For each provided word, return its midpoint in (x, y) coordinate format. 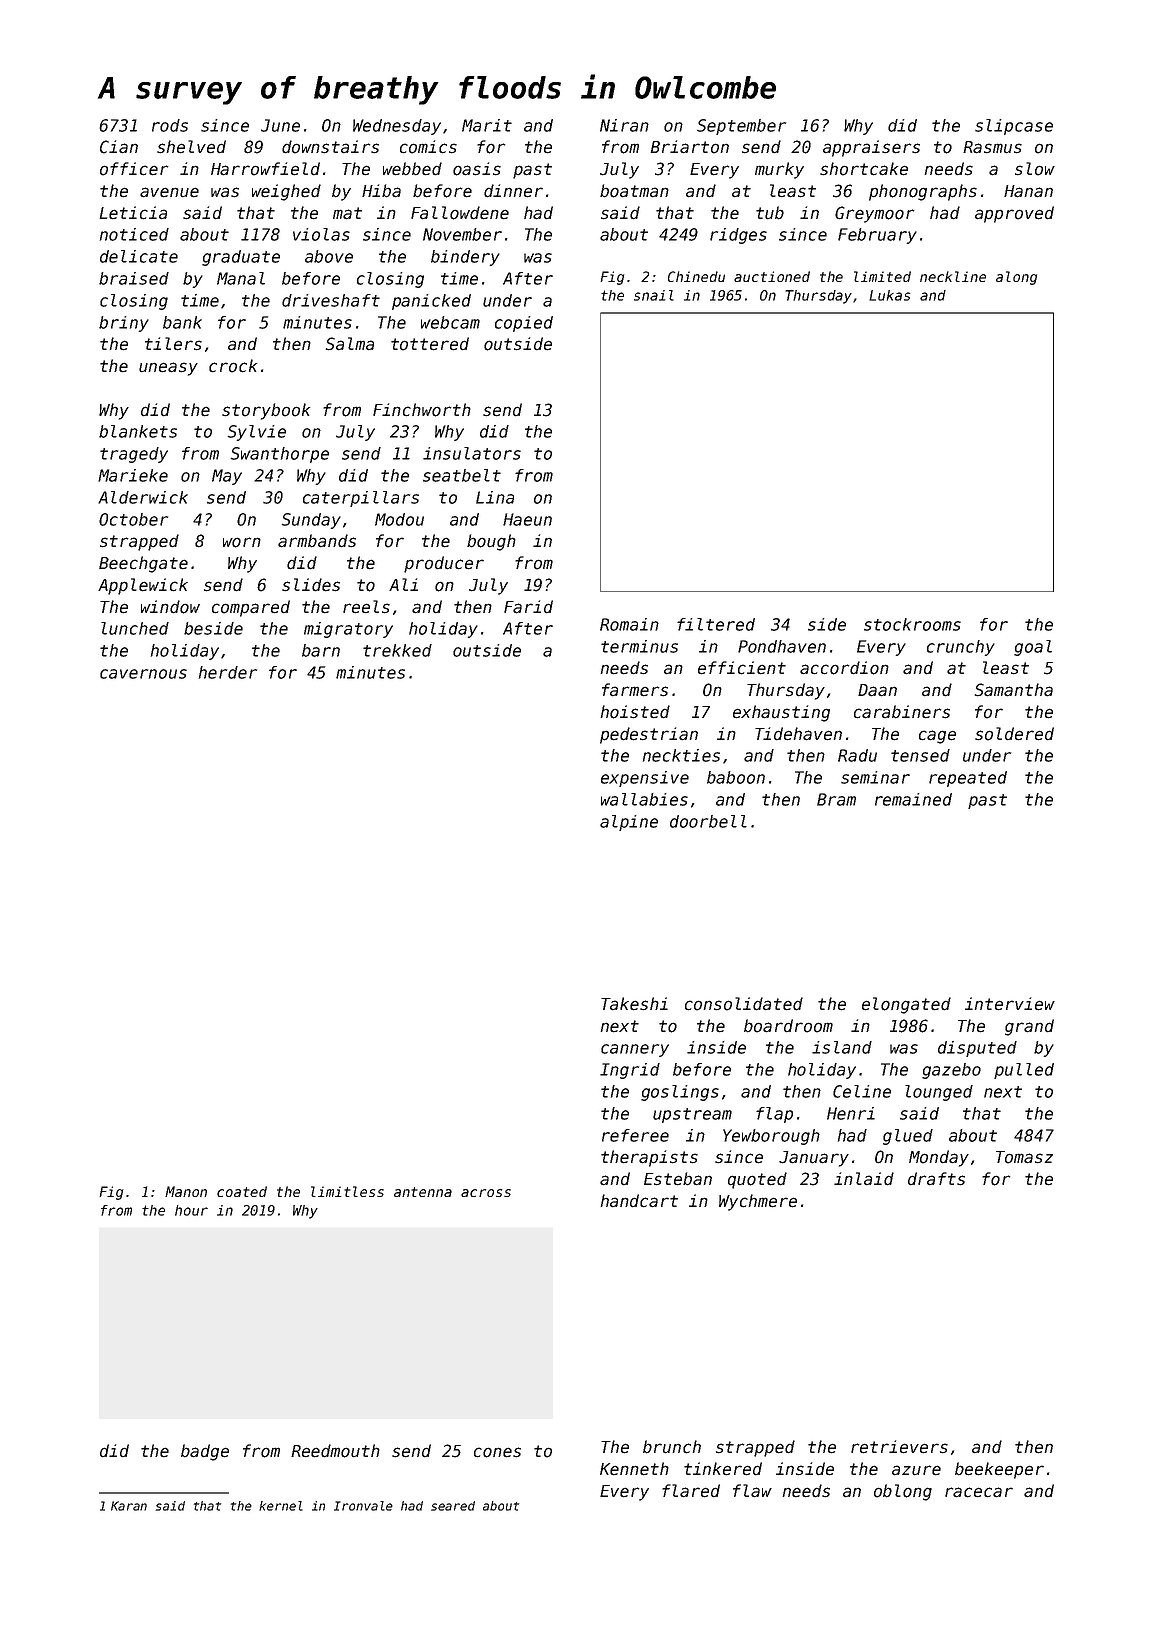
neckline (953, 276)
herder (228, 672)
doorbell (708, 821)
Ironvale (363, 1506)
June (280, 125)
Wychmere (758, 1202)
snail (654, 295)
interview (1010, 1004)
